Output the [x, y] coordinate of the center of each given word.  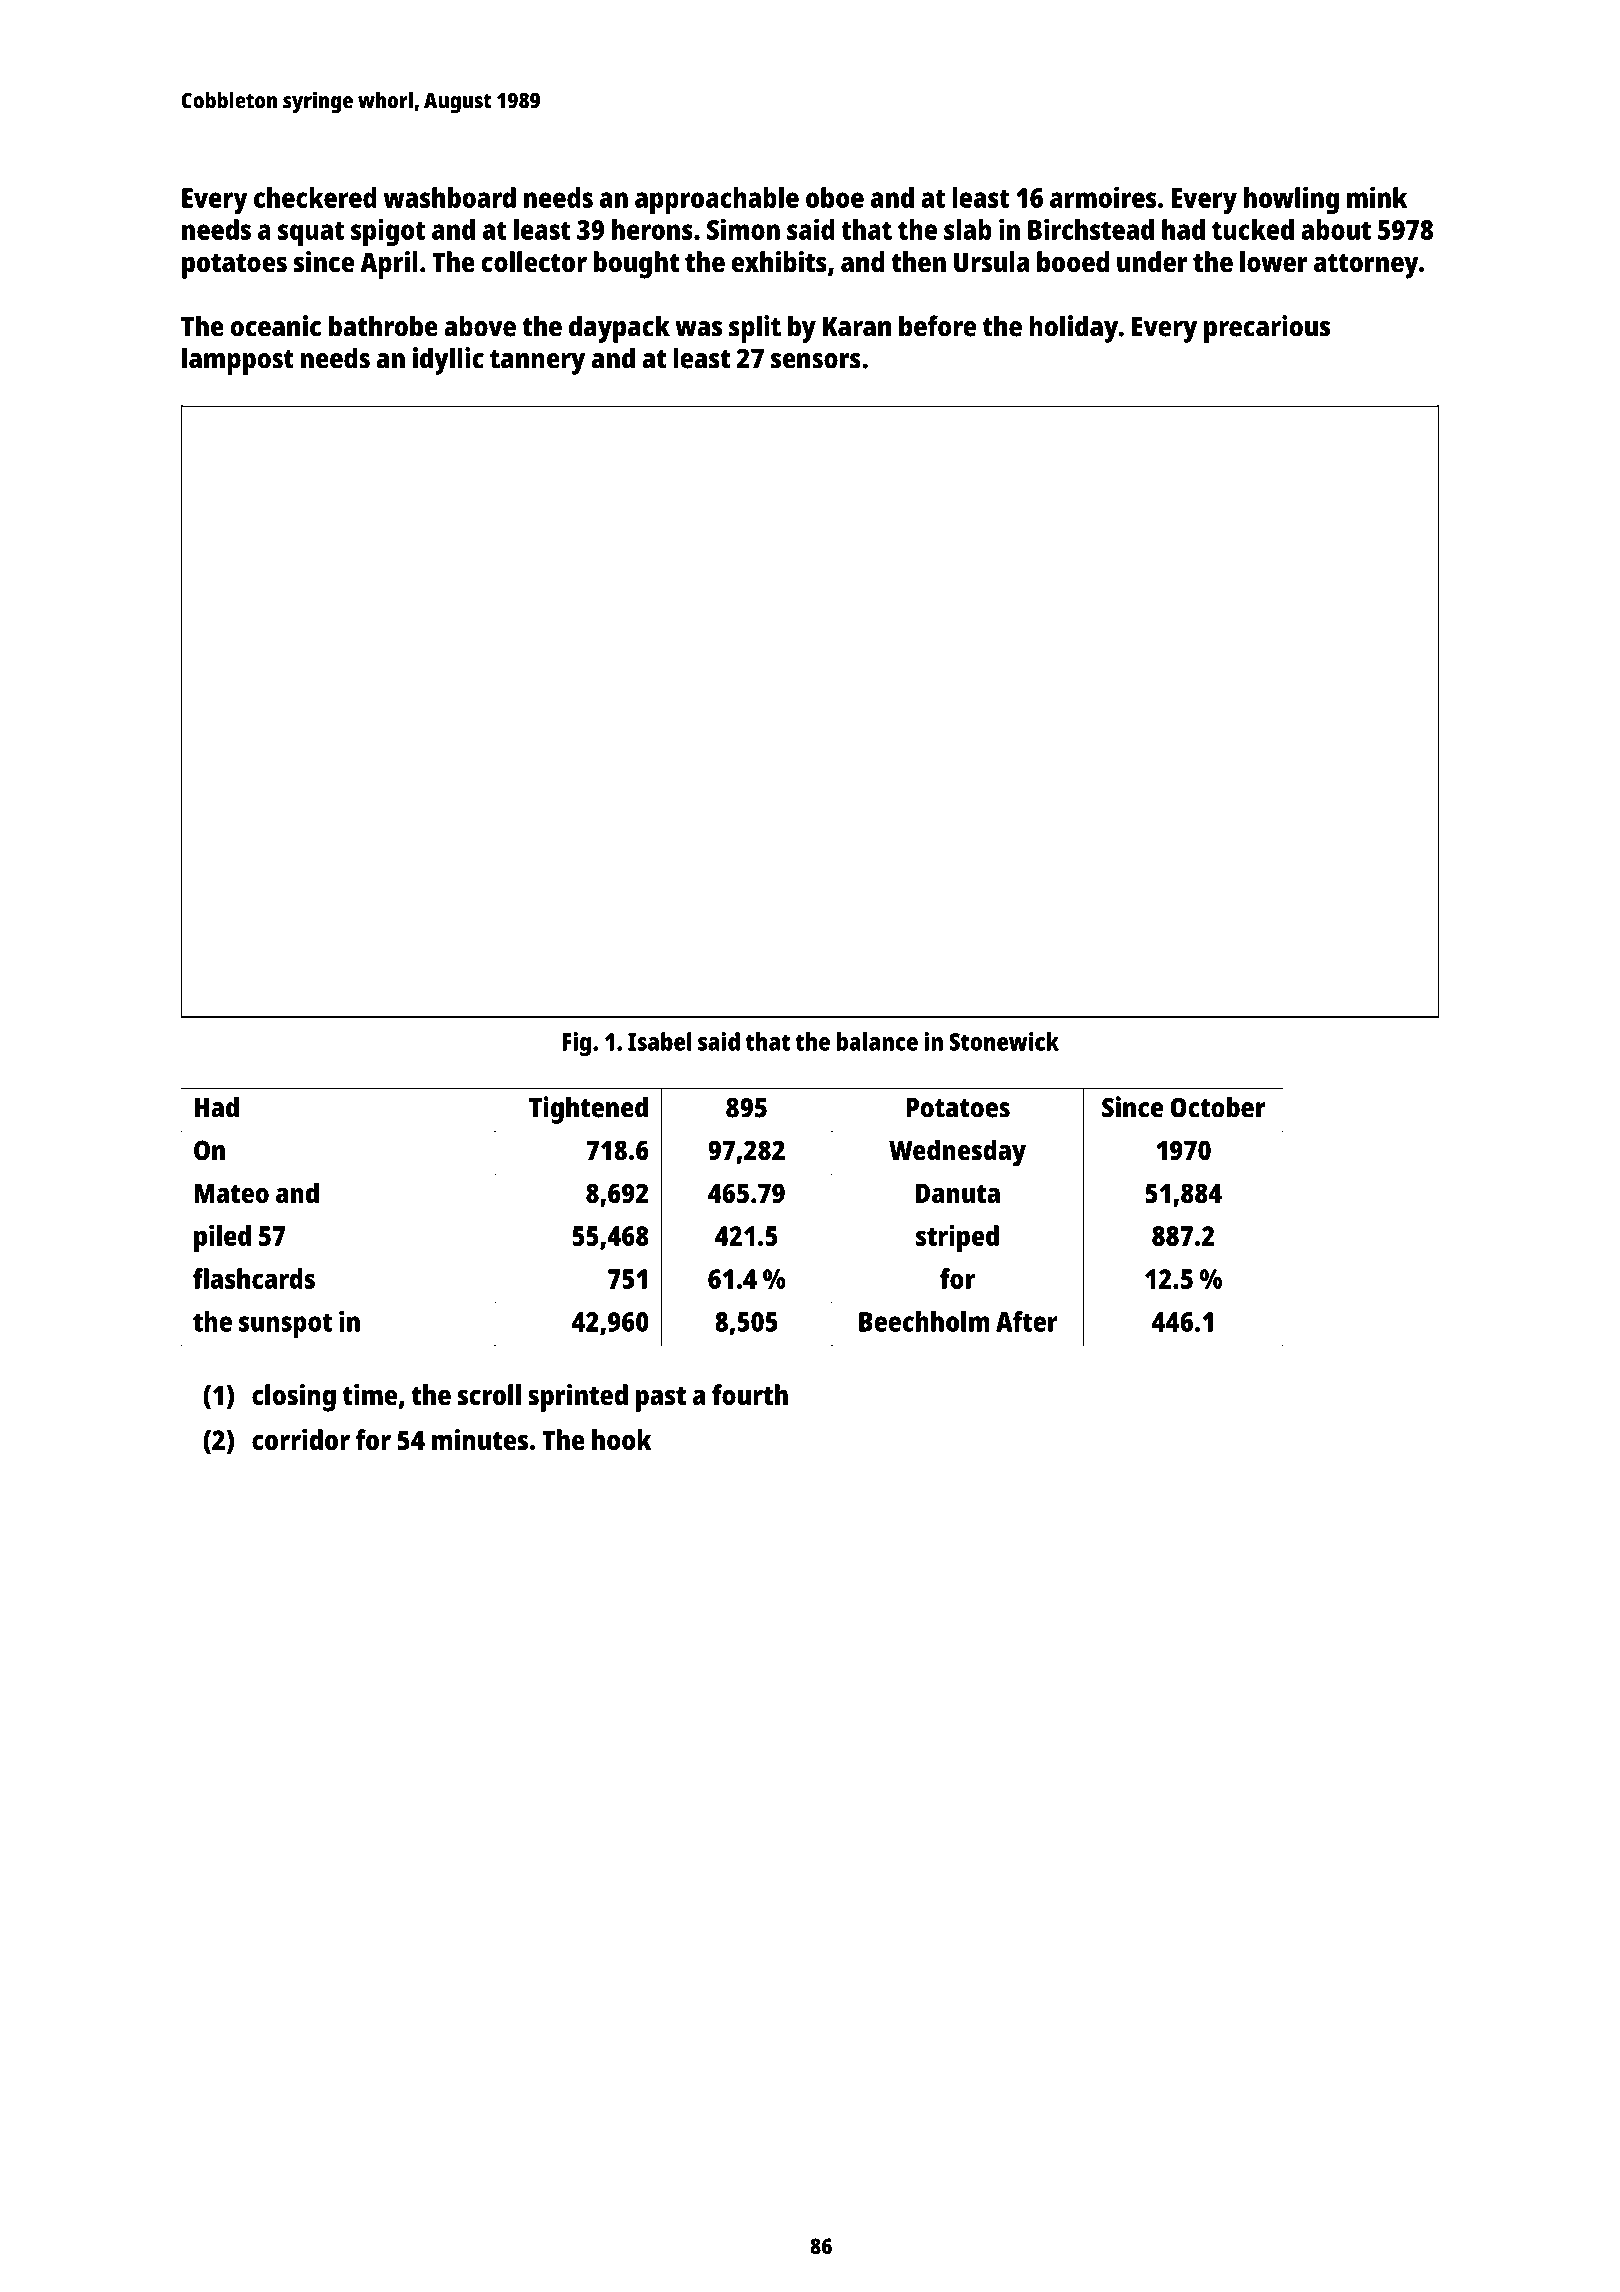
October [1218, 1107]
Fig [576, 1044]
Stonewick [1004, 1041]
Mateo [231, 1193]
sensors [816, 361]
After [1027, 1321]
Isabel [660, 1041]
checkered [315, 197]
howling [1291, 200]
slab [968, 229]
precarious [1267, 329]
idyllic [448, 361]
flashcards [254, 1278]
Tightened [588, 1110]
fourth [750, 1394]
